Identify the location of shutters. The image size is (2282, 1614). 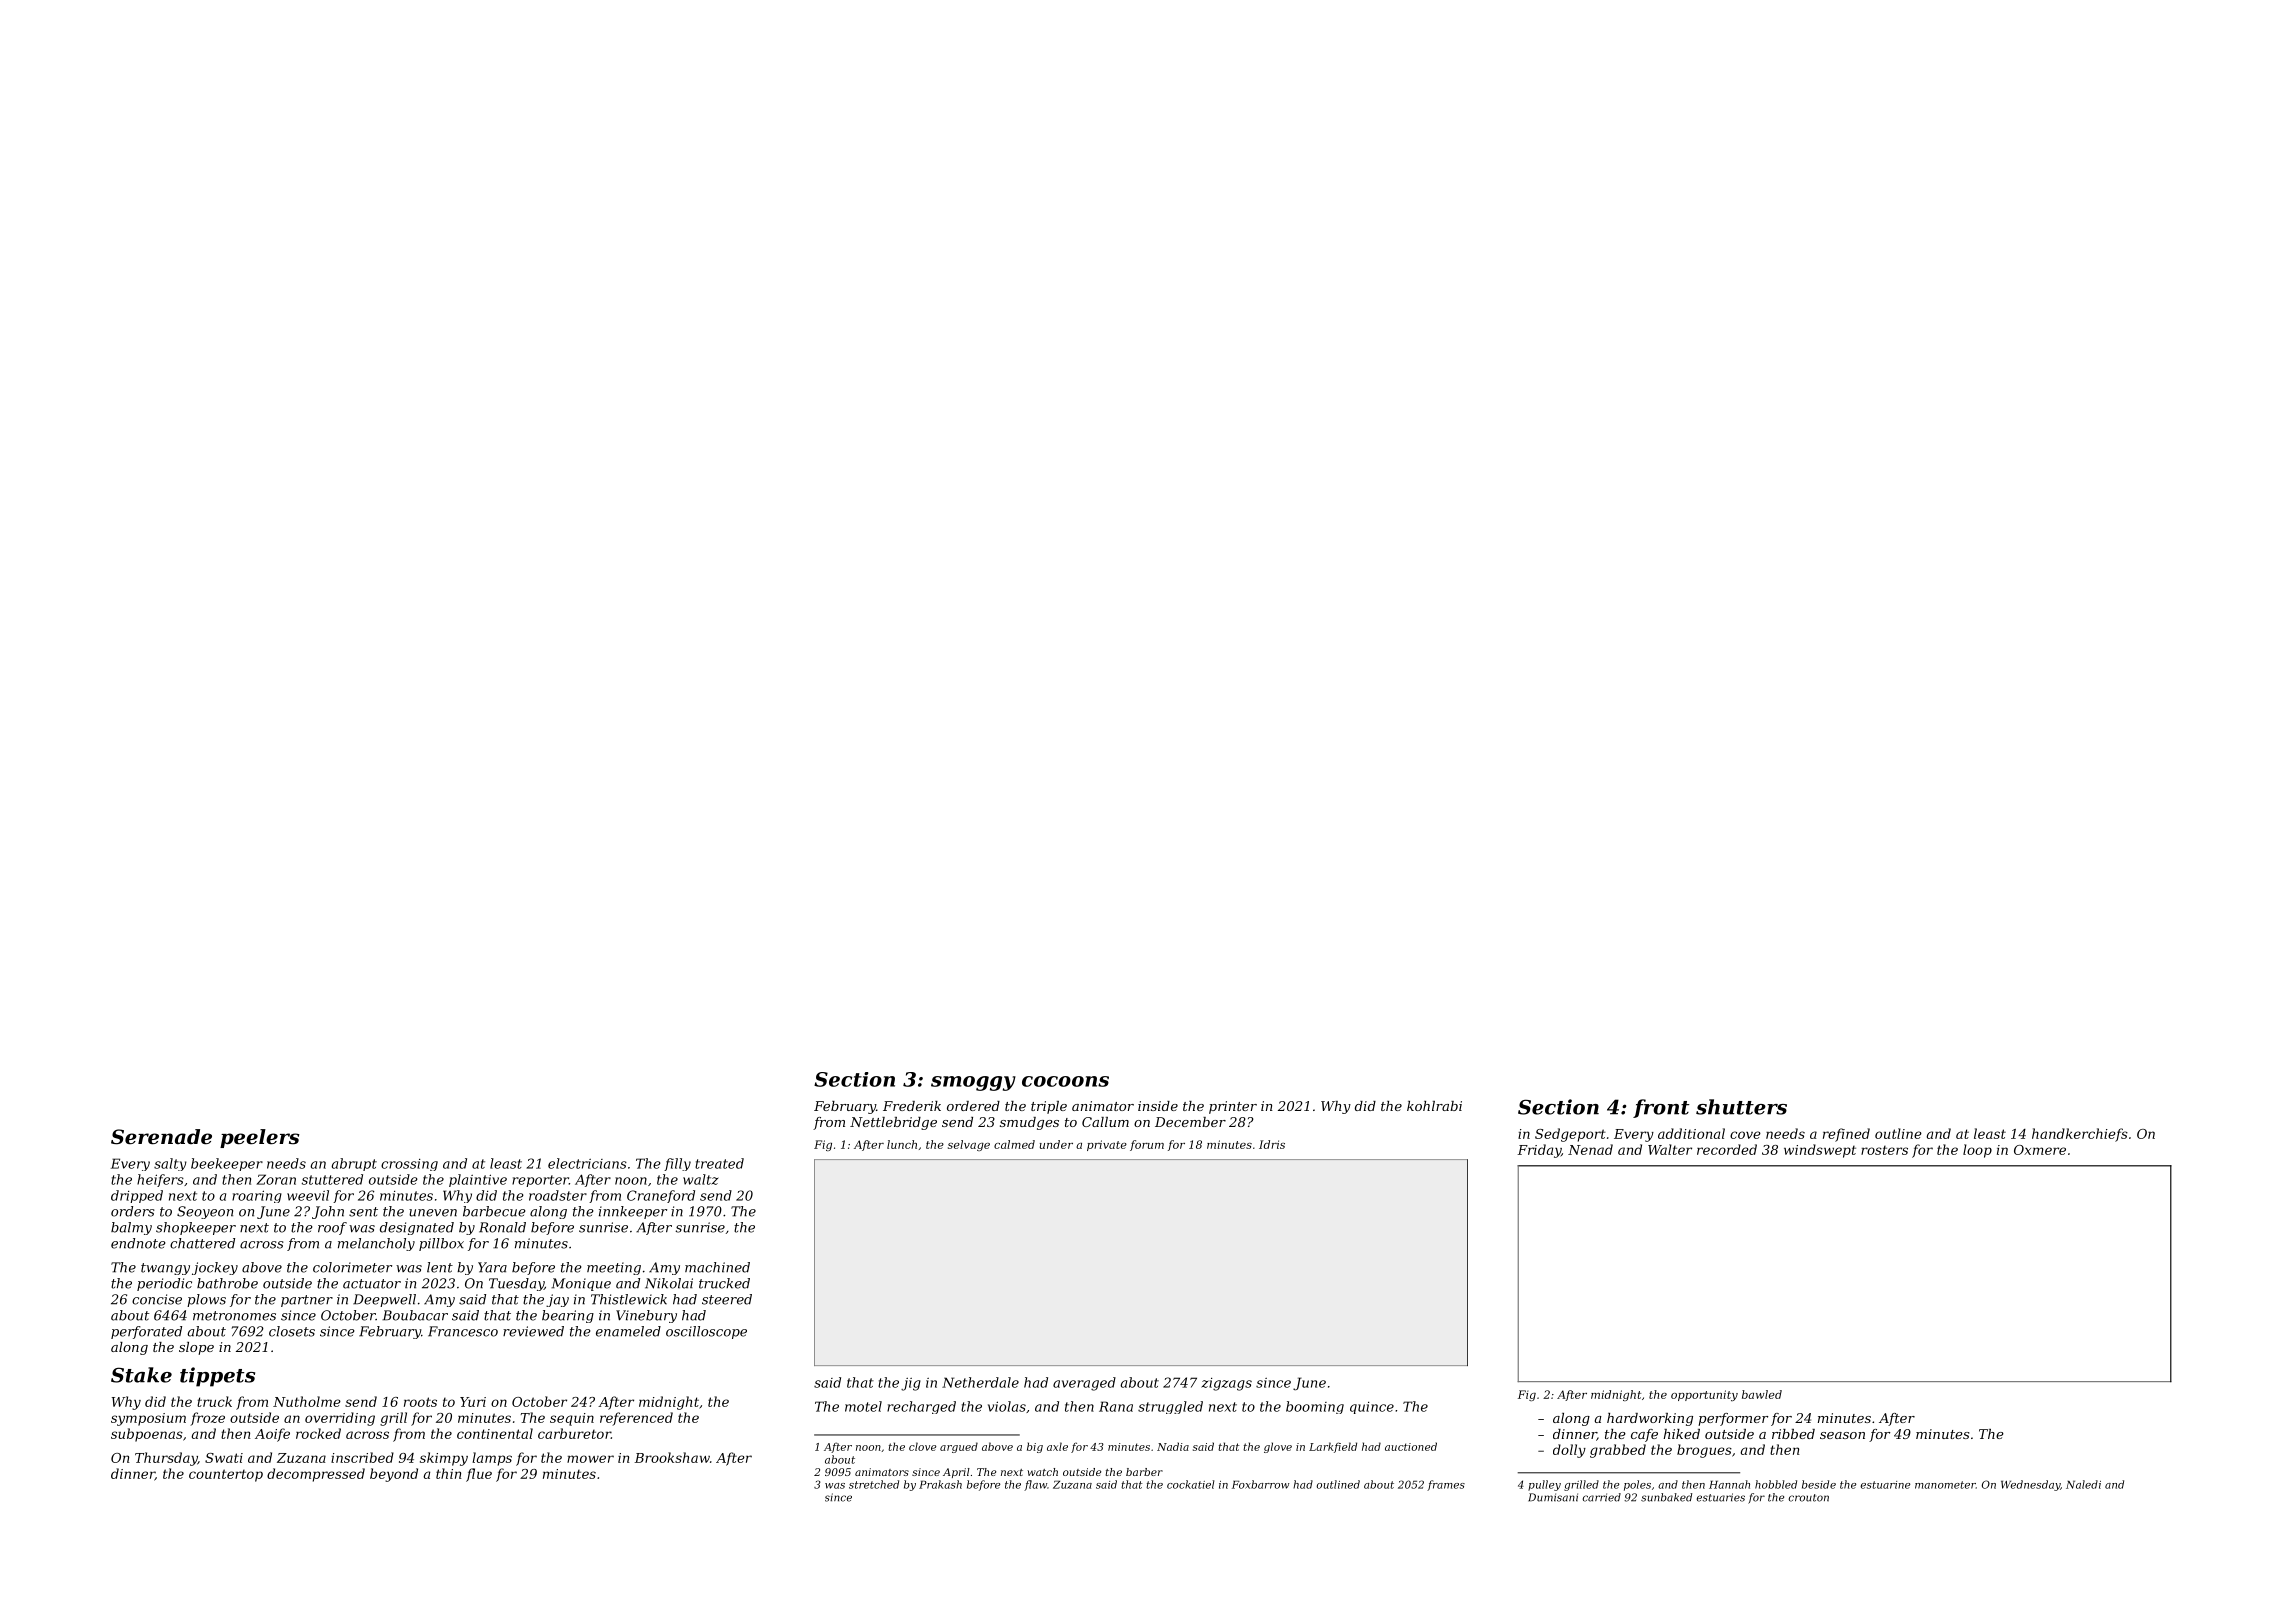
(1741, 1107).
